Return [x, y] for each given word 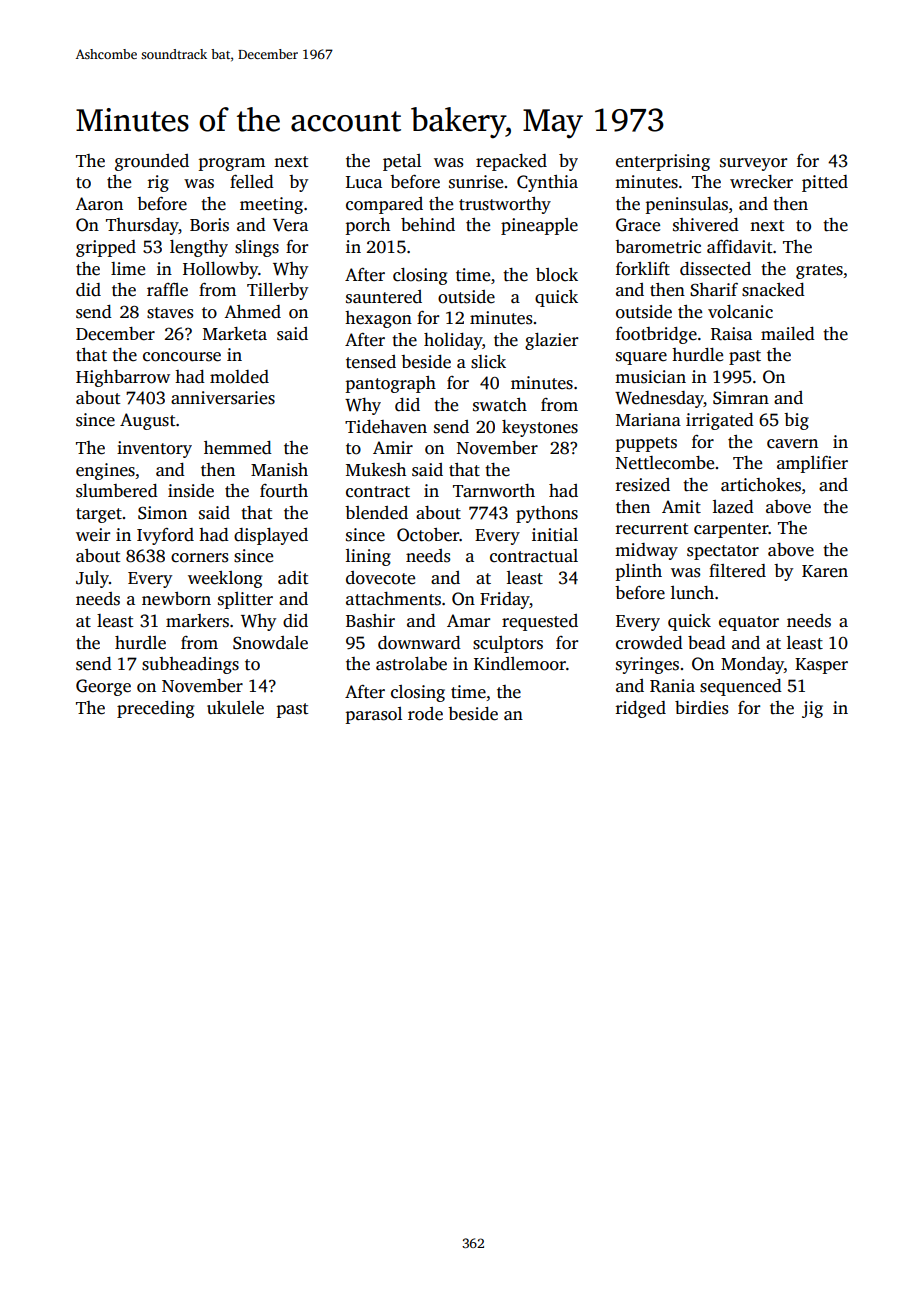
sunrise [476, 182]
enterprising [663, 162]
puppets [646, 444]
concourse [182, 357]
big [796, 421]
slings [257, 248]
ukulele [235, 708]
